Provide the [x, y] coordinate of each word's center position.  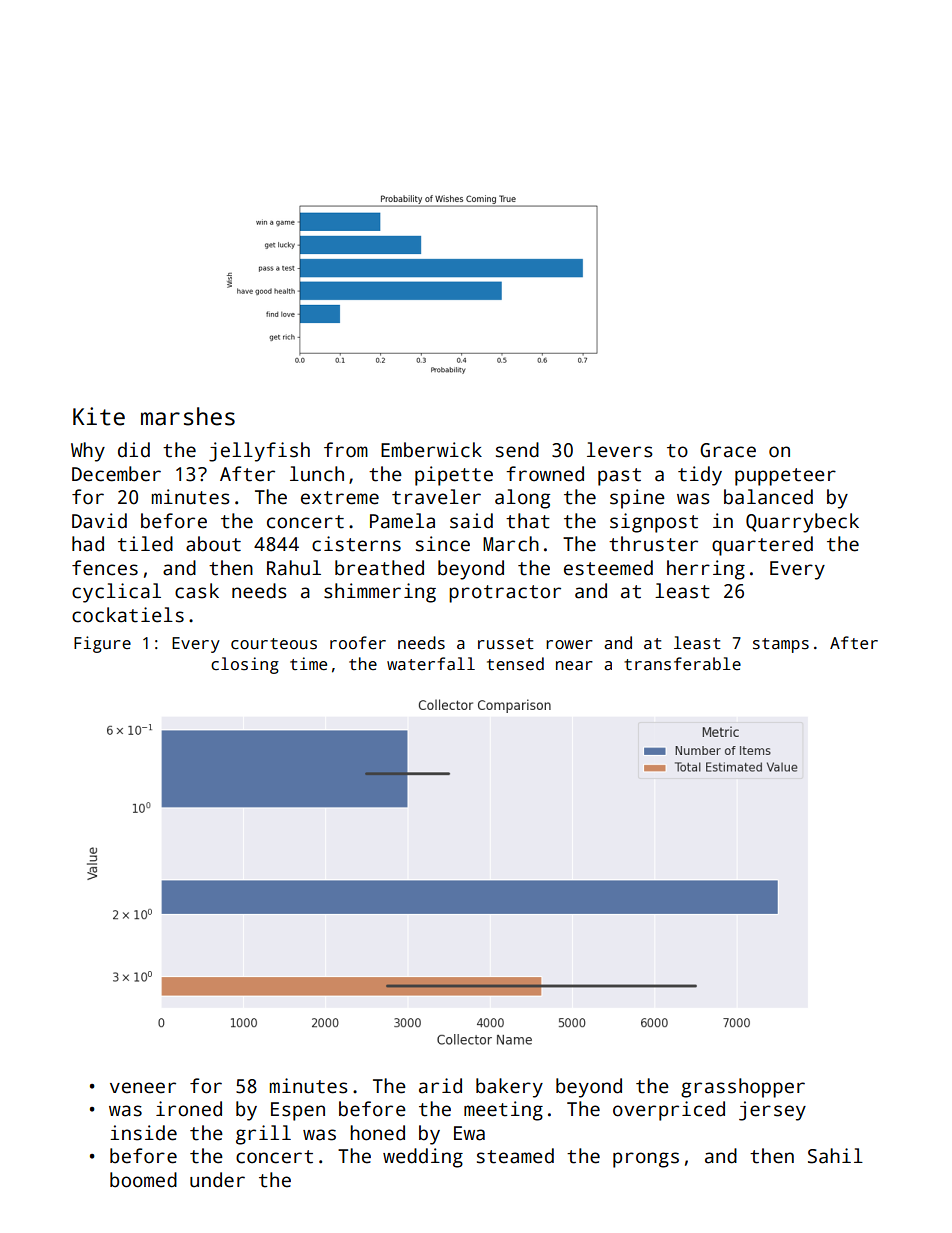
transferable [682, 664]
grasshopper [743, 1088]
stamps [781, 645]
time [308, 663]
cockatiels [128, 615]
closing [245, 665]
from [346, 450]
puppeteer [785, 477]
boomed [143, 1180]
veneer [143, 1088]
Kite [99, 416]
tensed [515, 664]
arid [440, 1086]
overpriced [669, 1111]
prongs [646, 1160]
